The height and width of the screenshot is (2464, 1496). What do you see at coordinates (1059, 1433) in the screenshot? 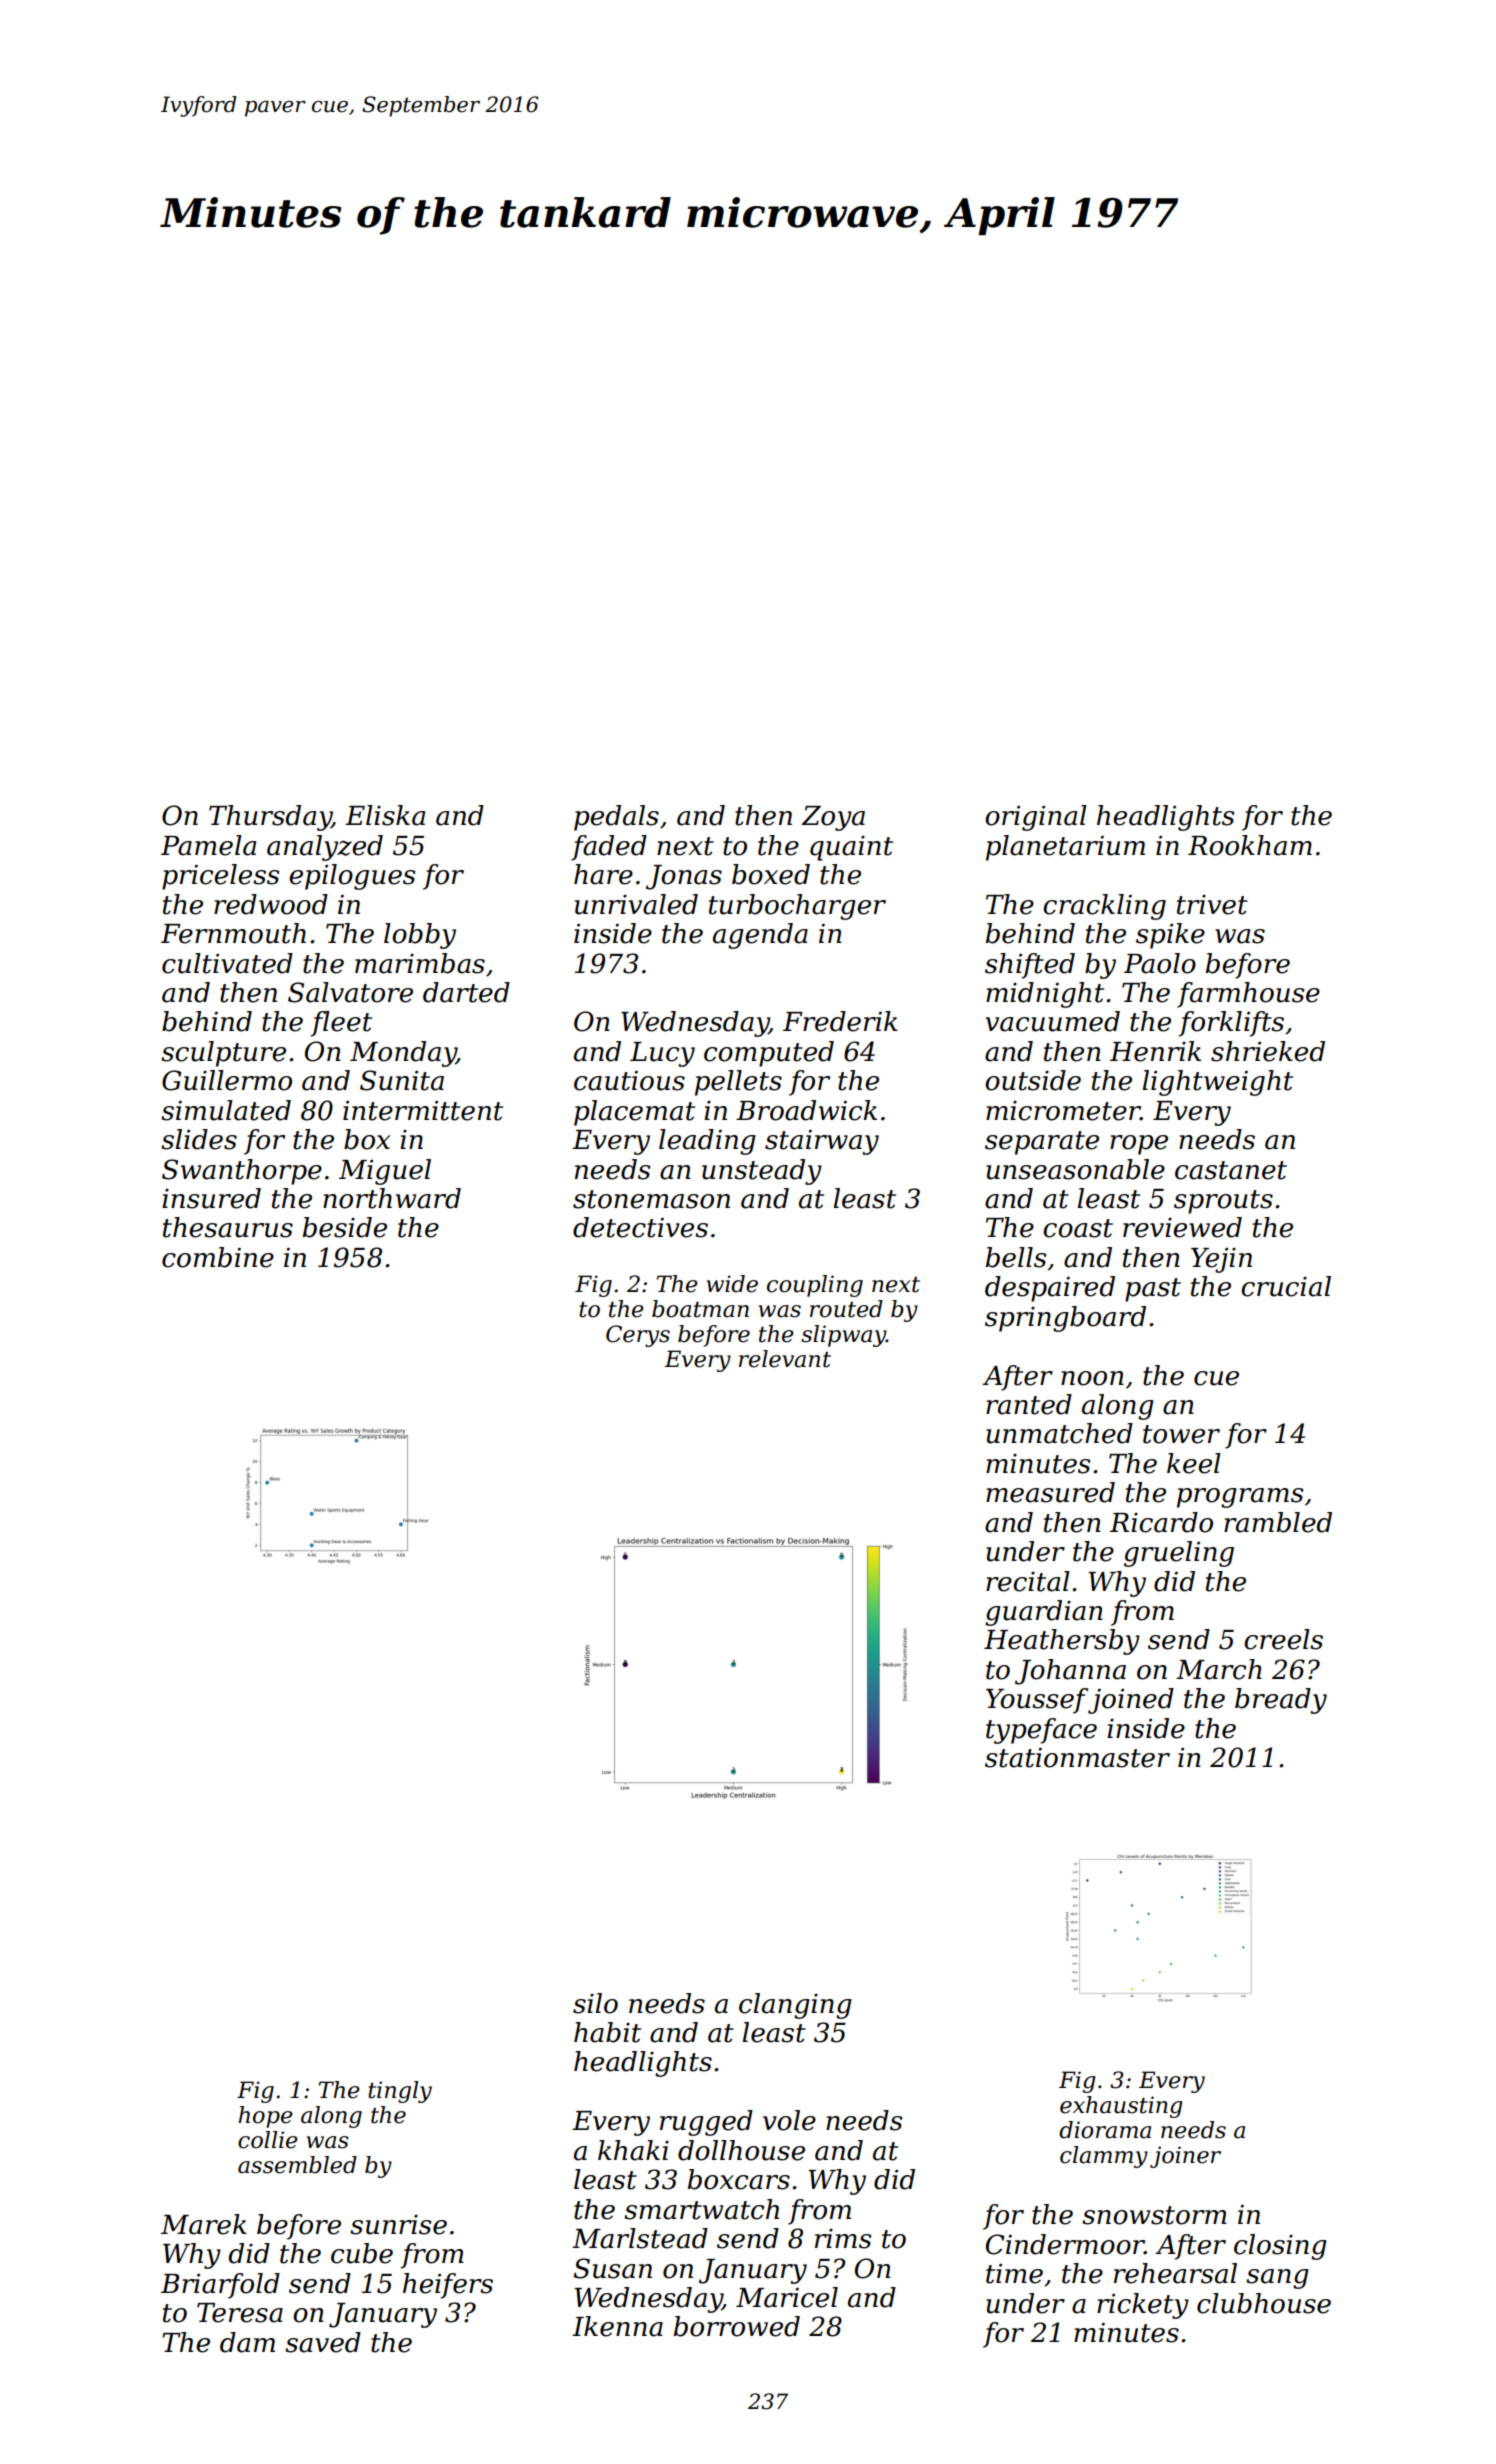
I see `unmatched` at bounding box center [1059, 1433].
